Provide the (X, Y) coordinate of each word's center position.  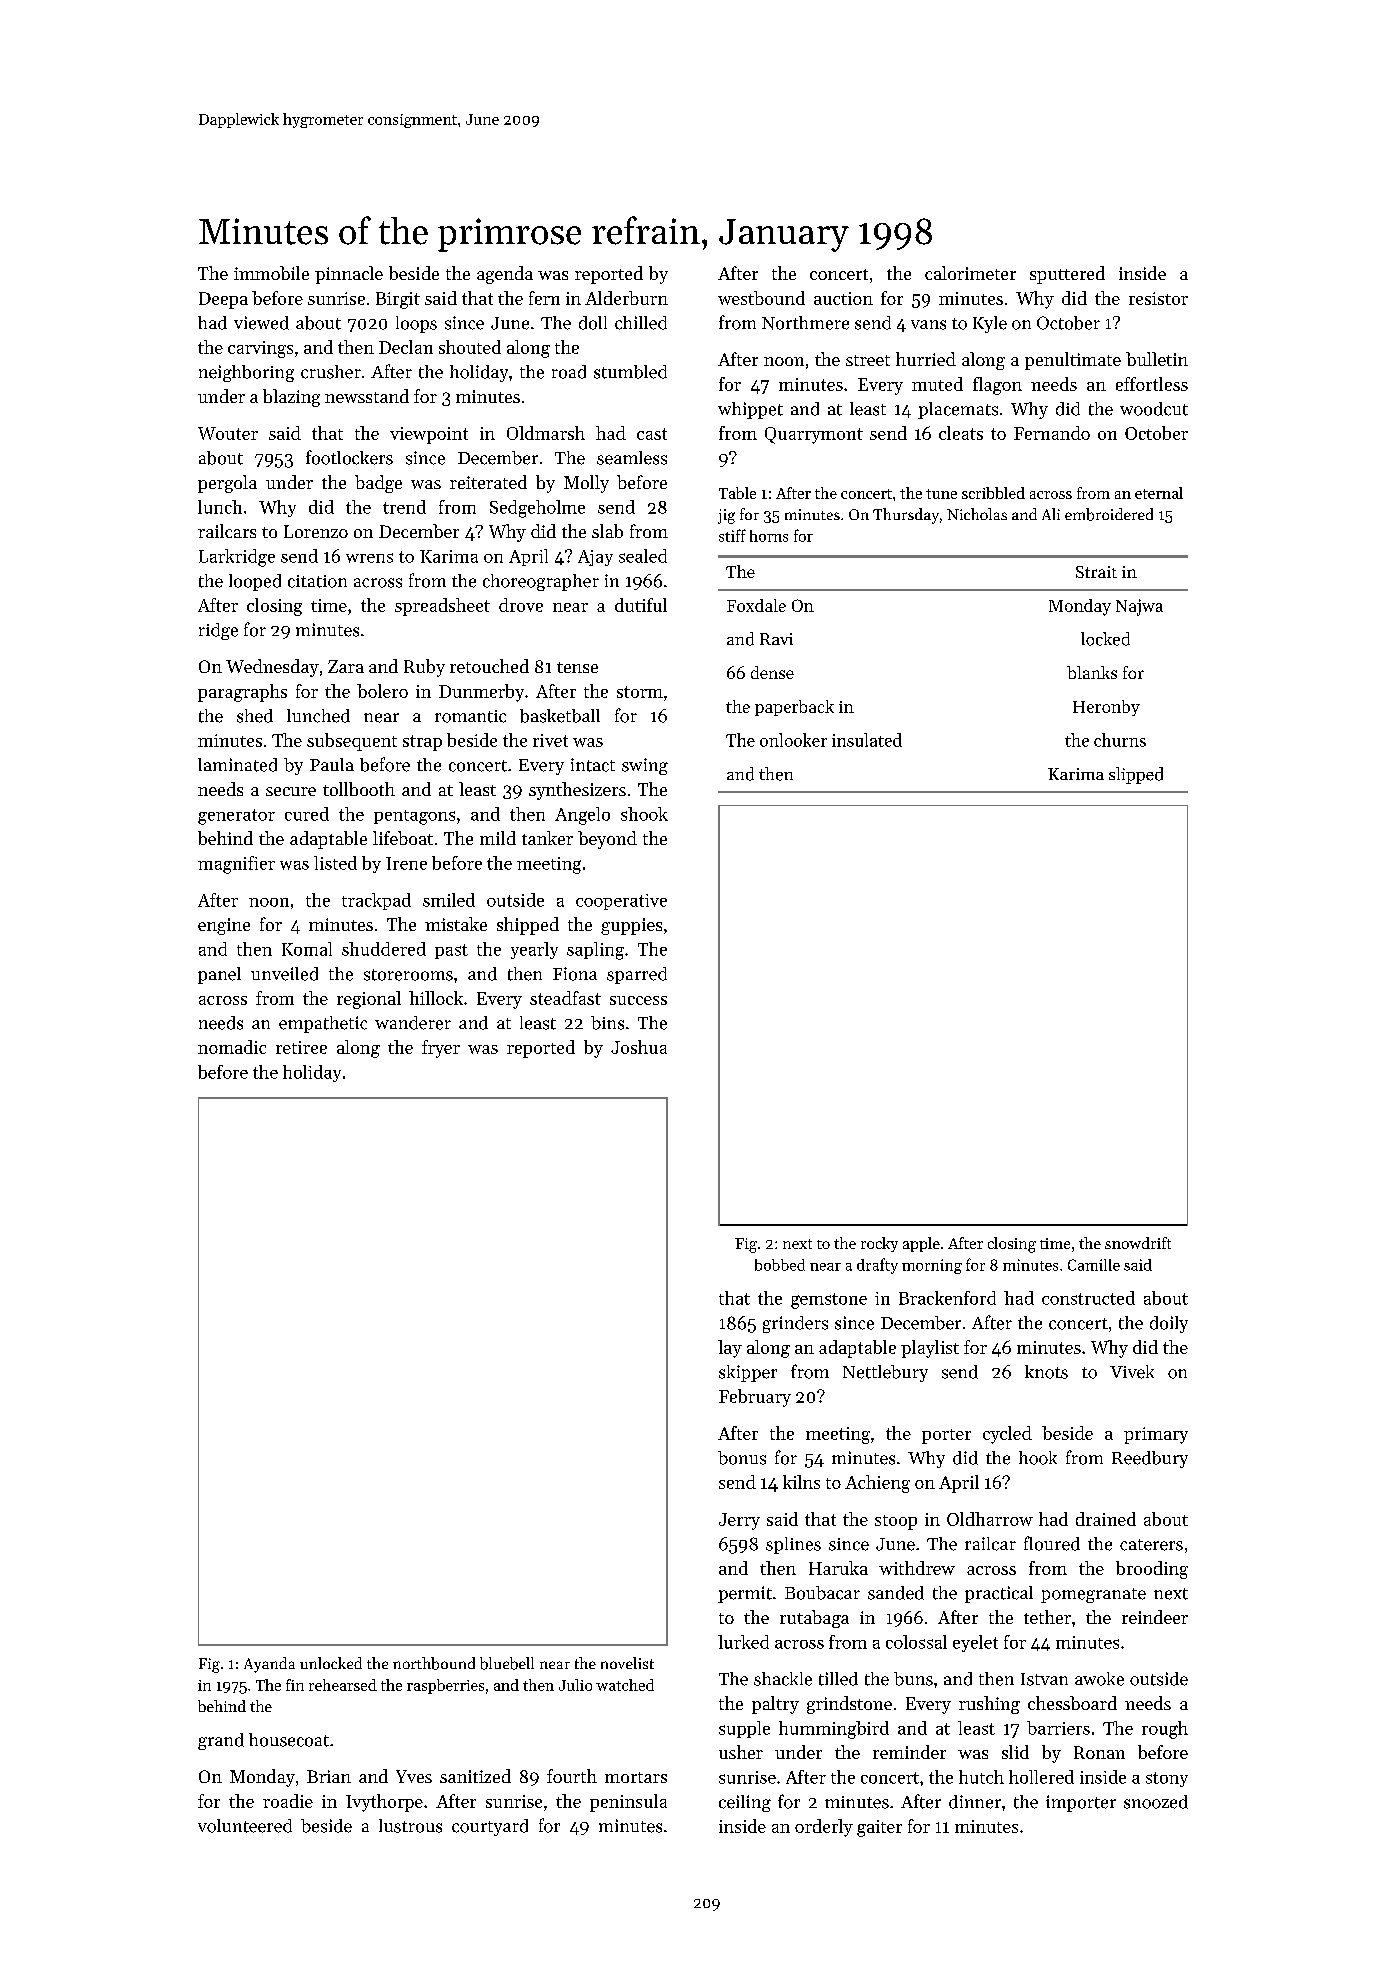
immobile (271, 273)
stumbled (630, 372)
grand (221, 1741)
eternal (1159, 493)
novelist (627, 1663)
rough (1165, 1730)
